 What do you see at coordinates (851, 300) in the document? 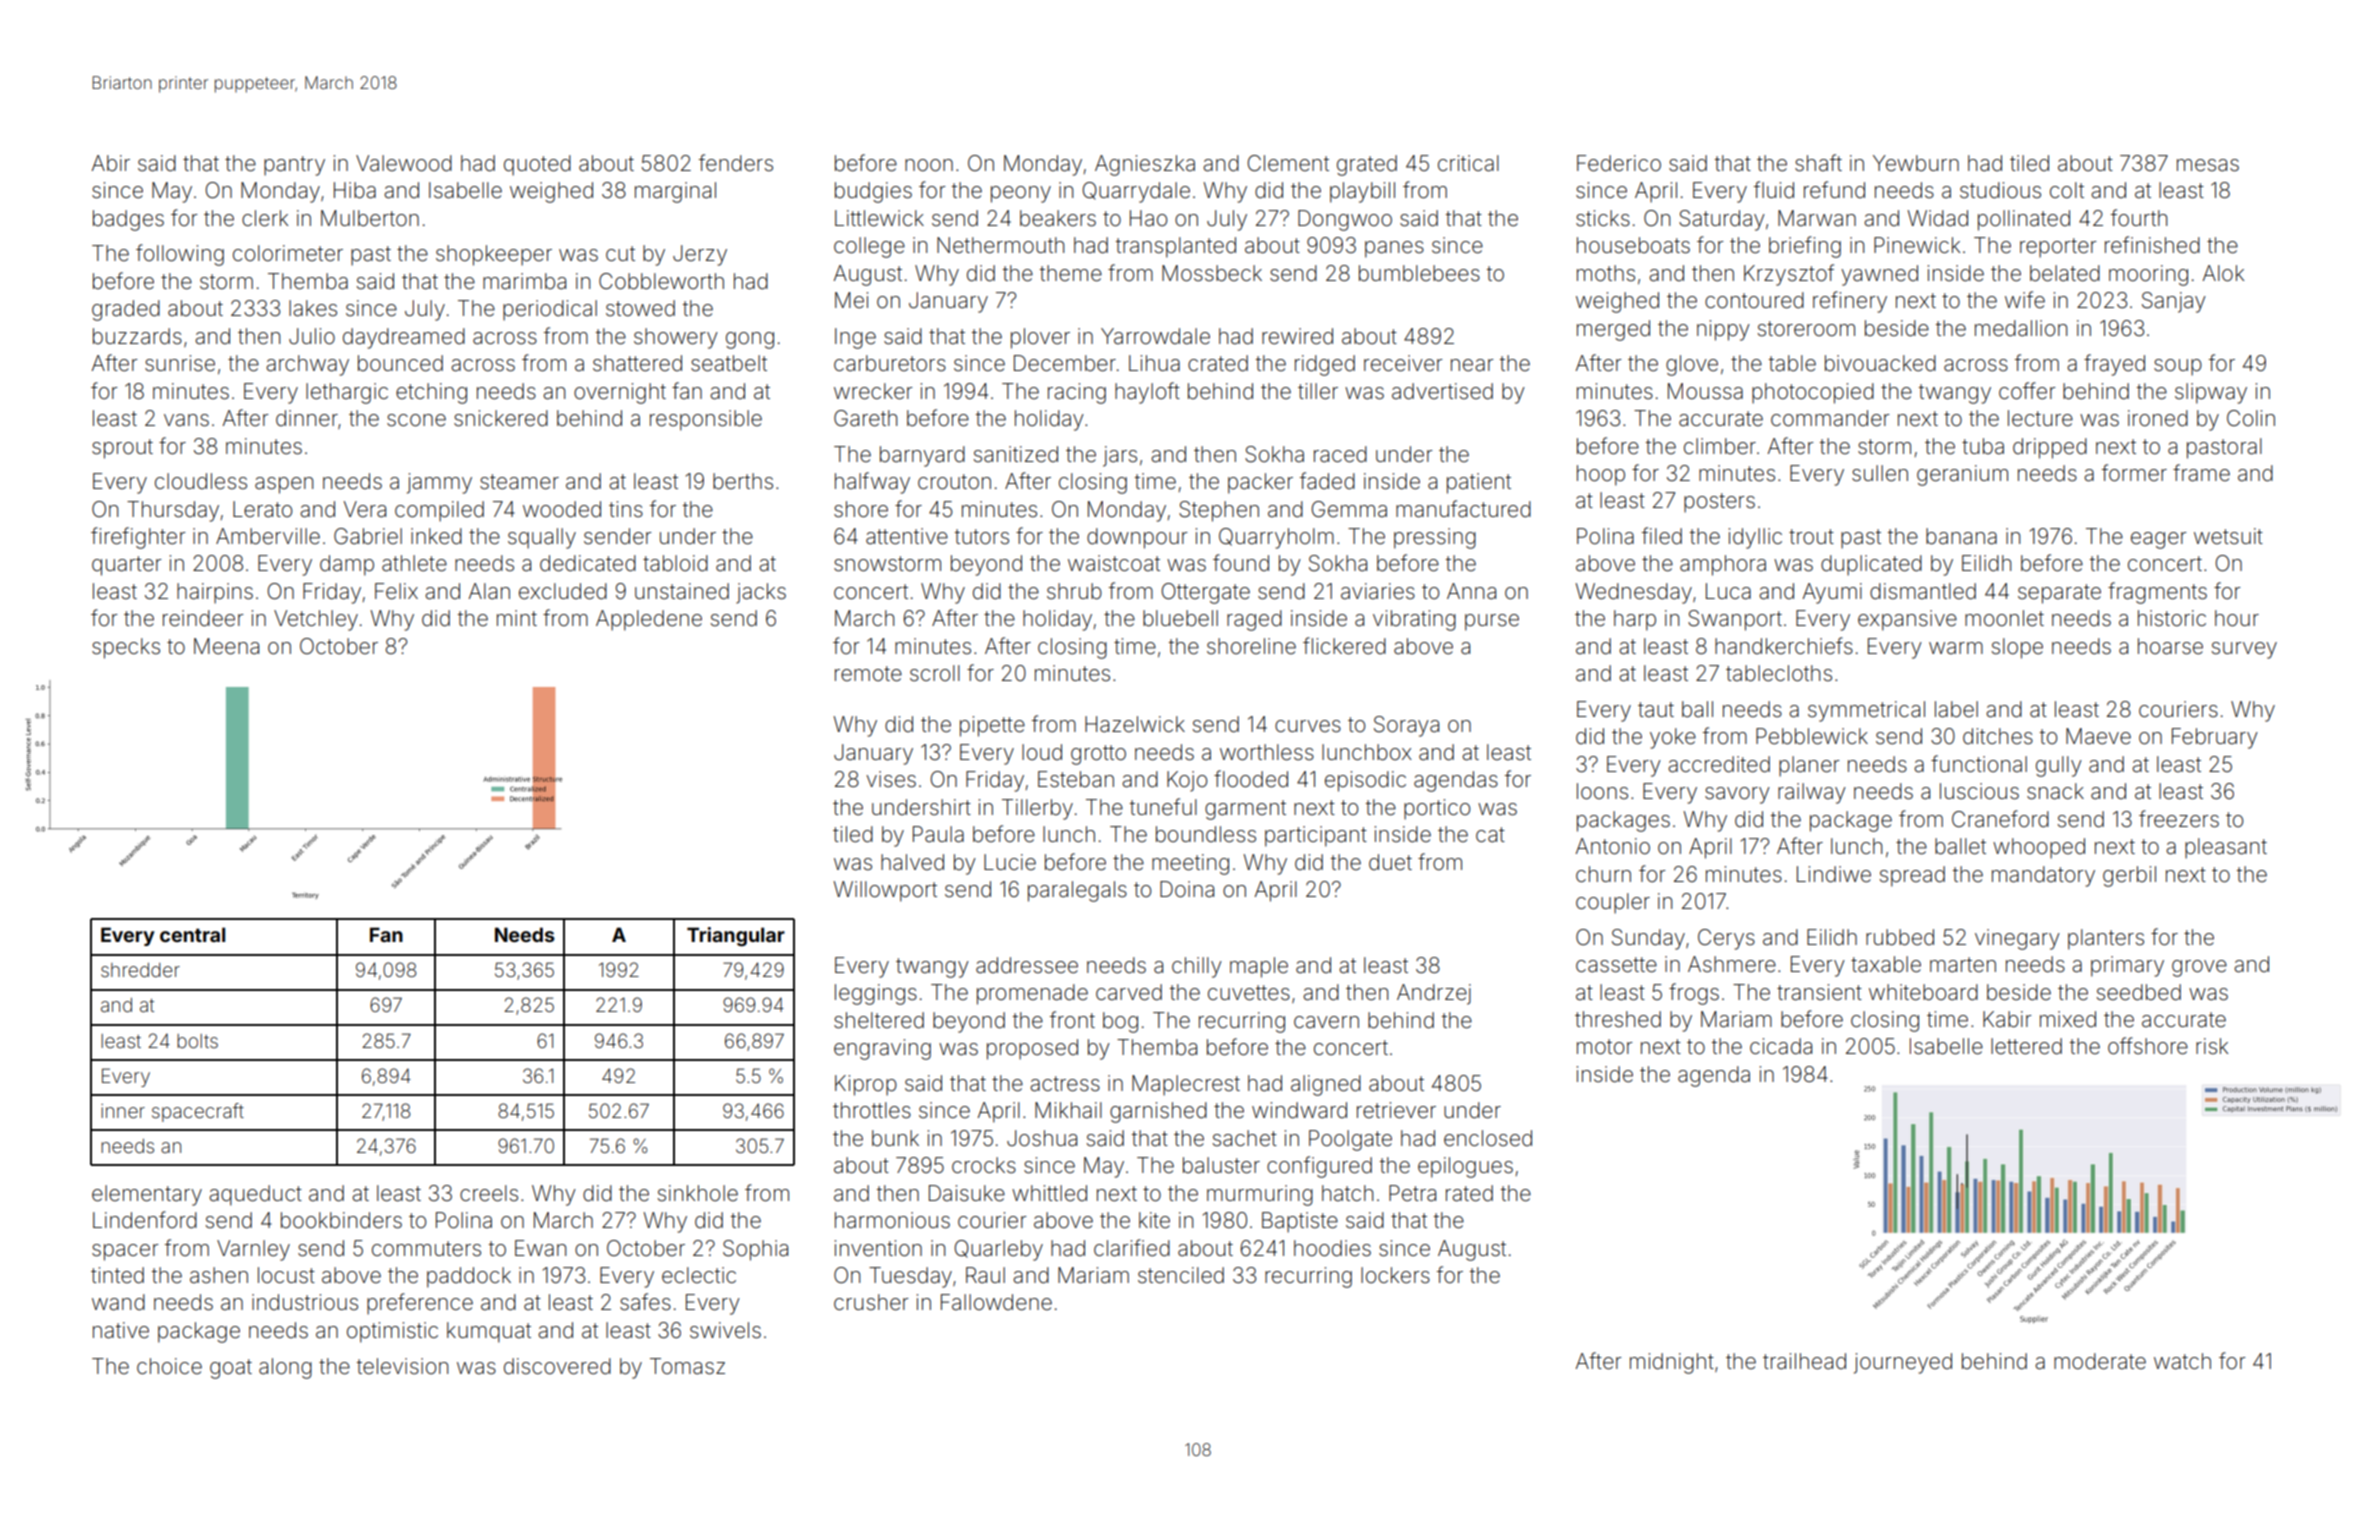
I see `Mei` at bounding box center [851, 300].
